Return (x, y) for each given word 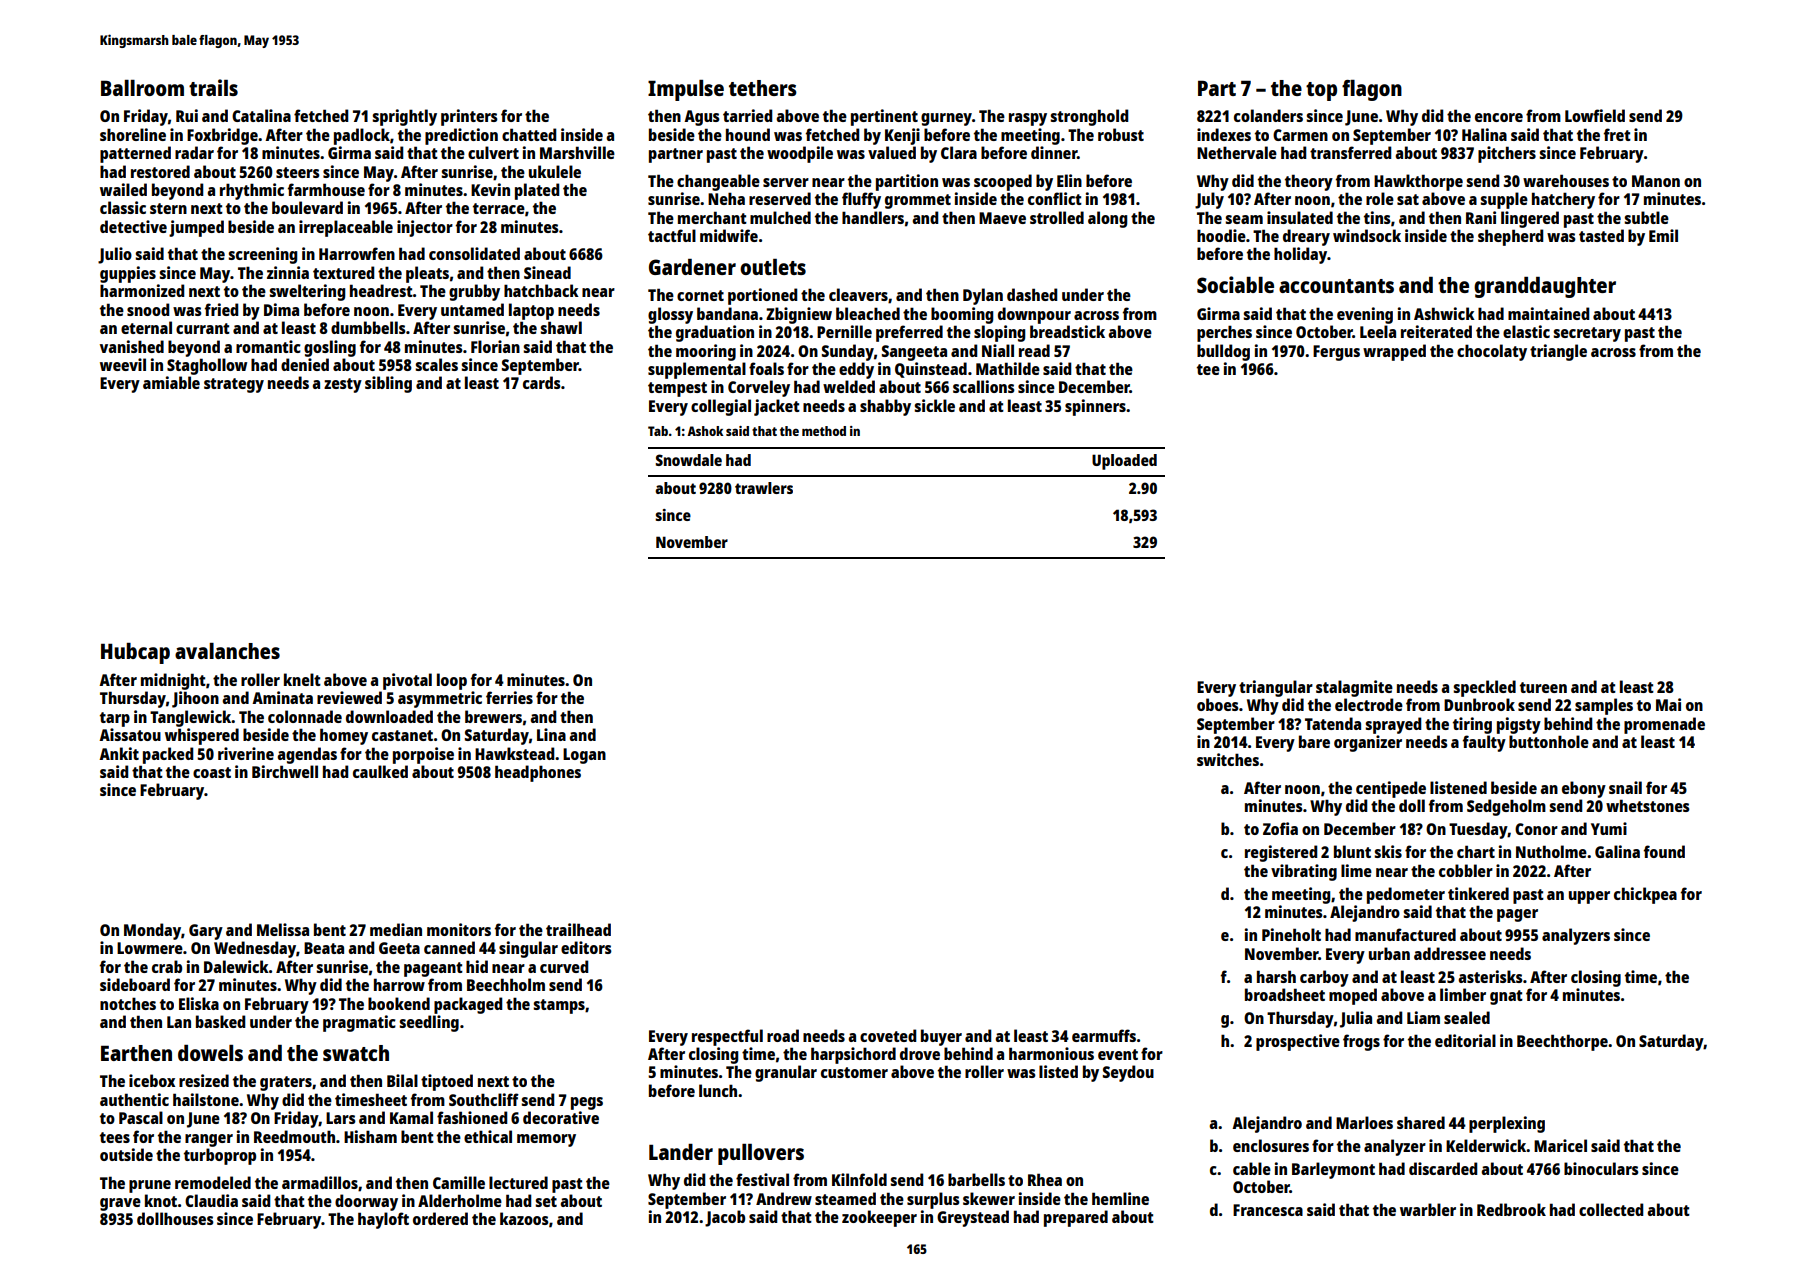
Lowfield (1595, 115)
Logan (584, 756)
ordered (440, 1218)
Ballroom (142, 88)
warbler (1428, 1209)
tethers (763, 88)
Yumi (1609, 828)
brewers (493, 716)
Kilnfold (859, 1179)
